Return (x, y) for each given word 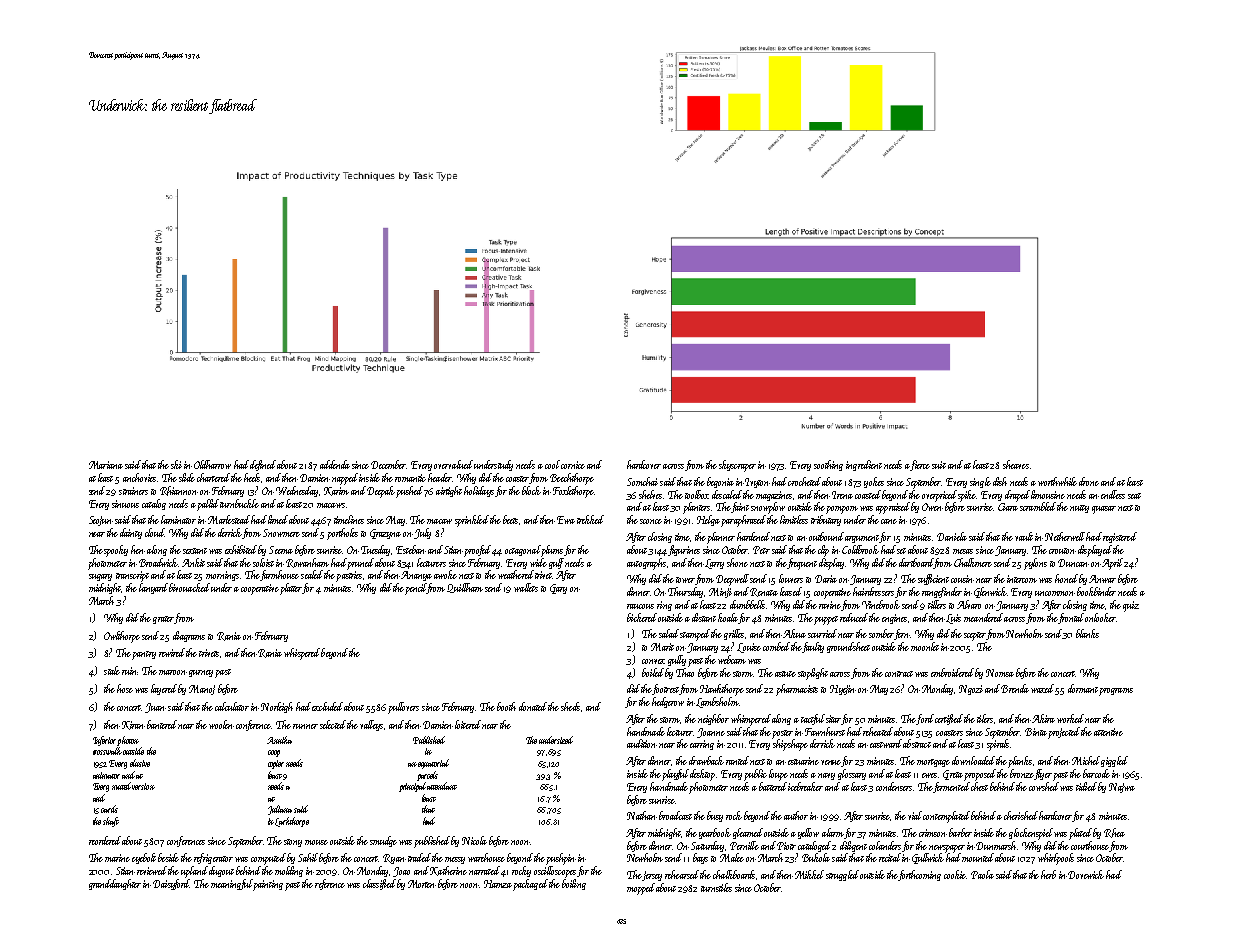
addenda (335, 464)
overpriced (939, 496)
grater (163, 620)
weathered (516, 574)
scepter (975, 636)
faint (740, 507)
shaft (111, 822)
